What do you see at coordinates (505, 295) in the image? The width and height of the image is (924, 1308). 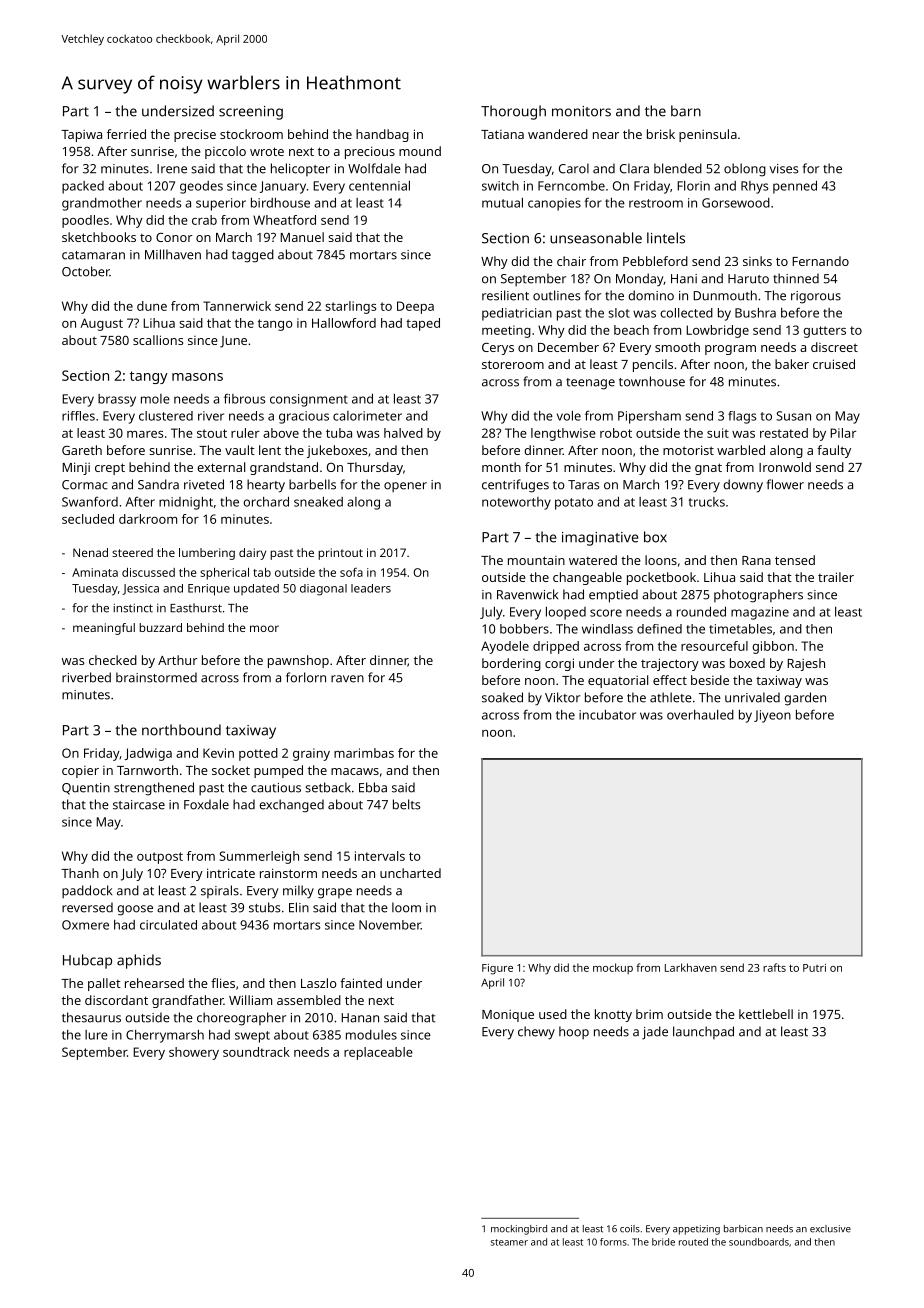 I see `resilient` at bounding box center [505, 295].
